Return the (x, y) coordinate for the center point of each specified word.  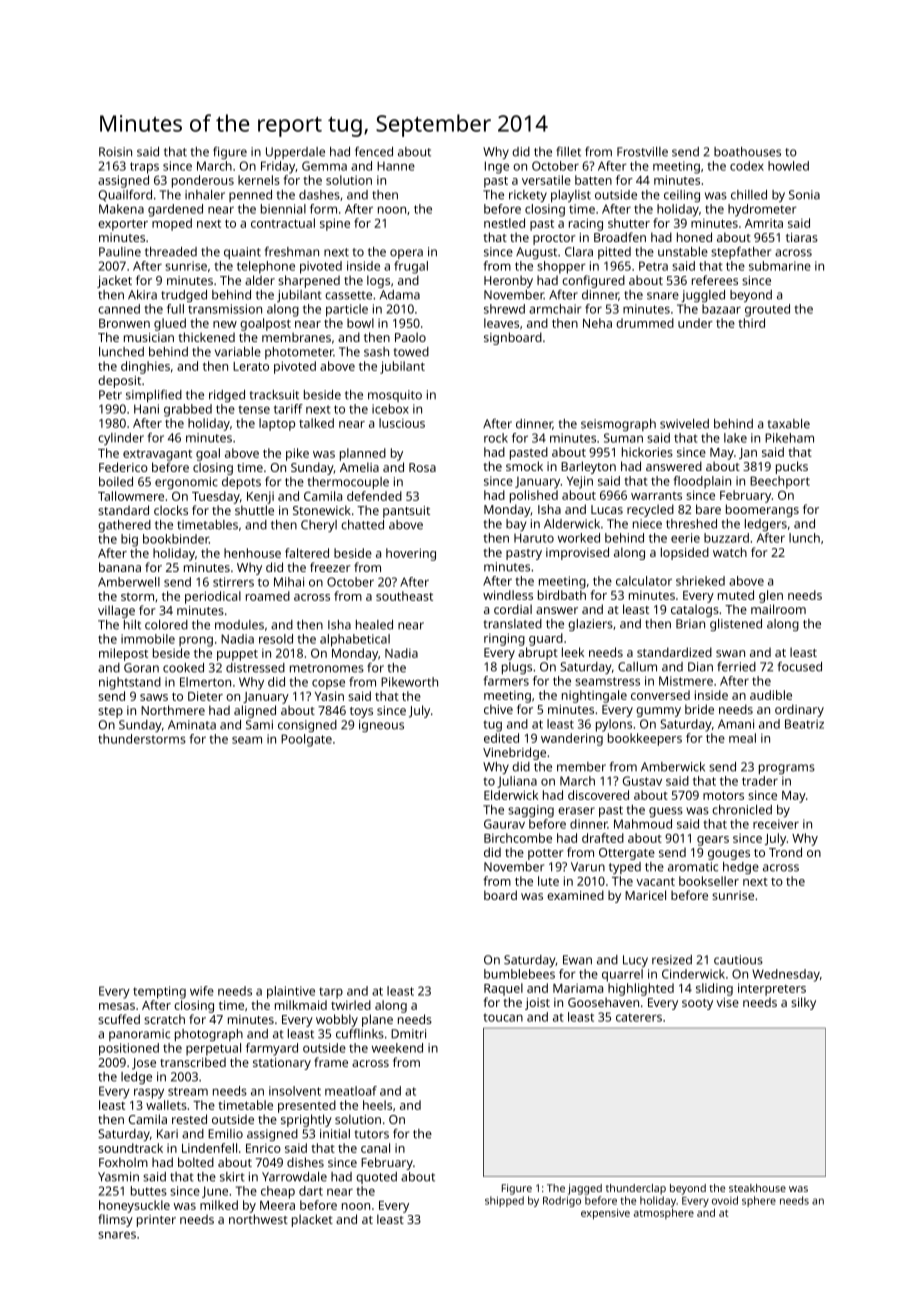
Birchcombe (518, 838)
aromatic (693, 867)
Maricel (645, 895)
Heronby (508, 281)
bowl (360, 323)
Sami (259, 725)
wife (202, 991)
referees (715, 280)
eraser (576, 811)
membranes (296, 337)
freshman (292, 252)
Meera (277, 1205)
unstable (683, 252)
